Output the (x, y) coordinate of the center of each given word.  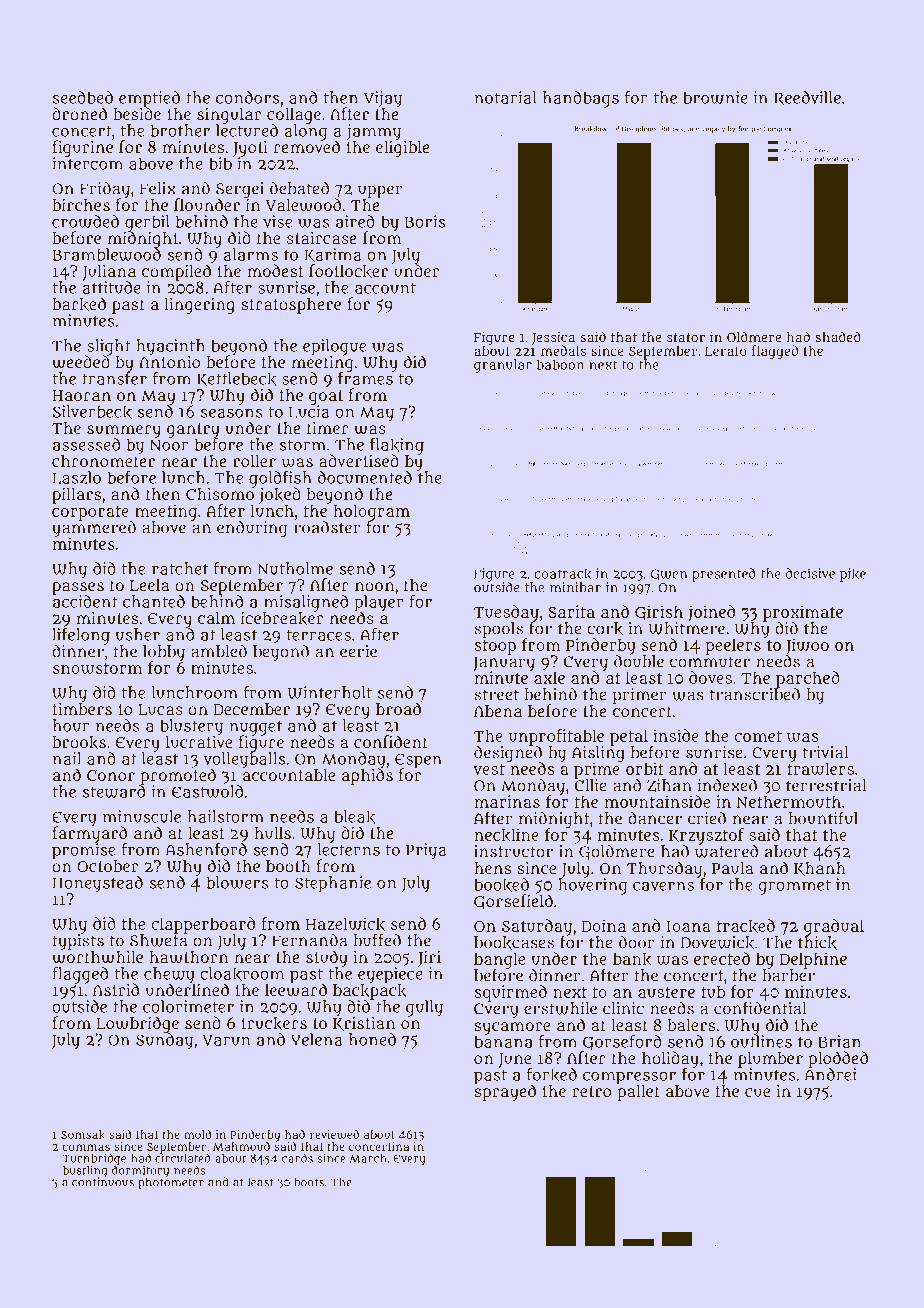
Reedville (807, 98)
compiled (176, 272)
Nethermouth (788, 801)
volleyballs (244, 760)
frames (365, 378)
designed (508, 754)
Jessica (553, 338)
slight (109, 347)
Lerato (726, 351)
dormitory (140, 1171)
